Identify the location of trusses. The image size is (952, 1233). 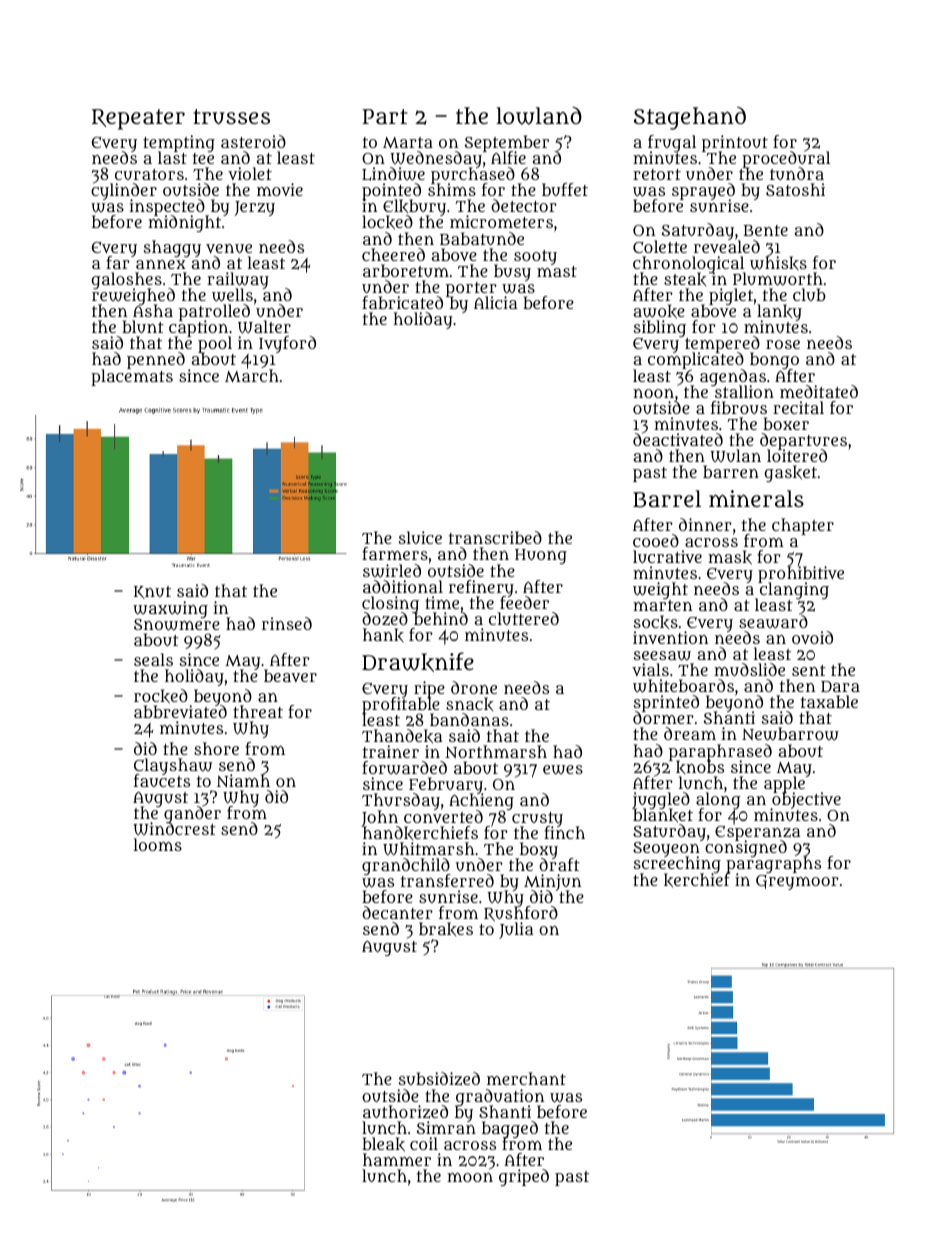
(231, 117).
